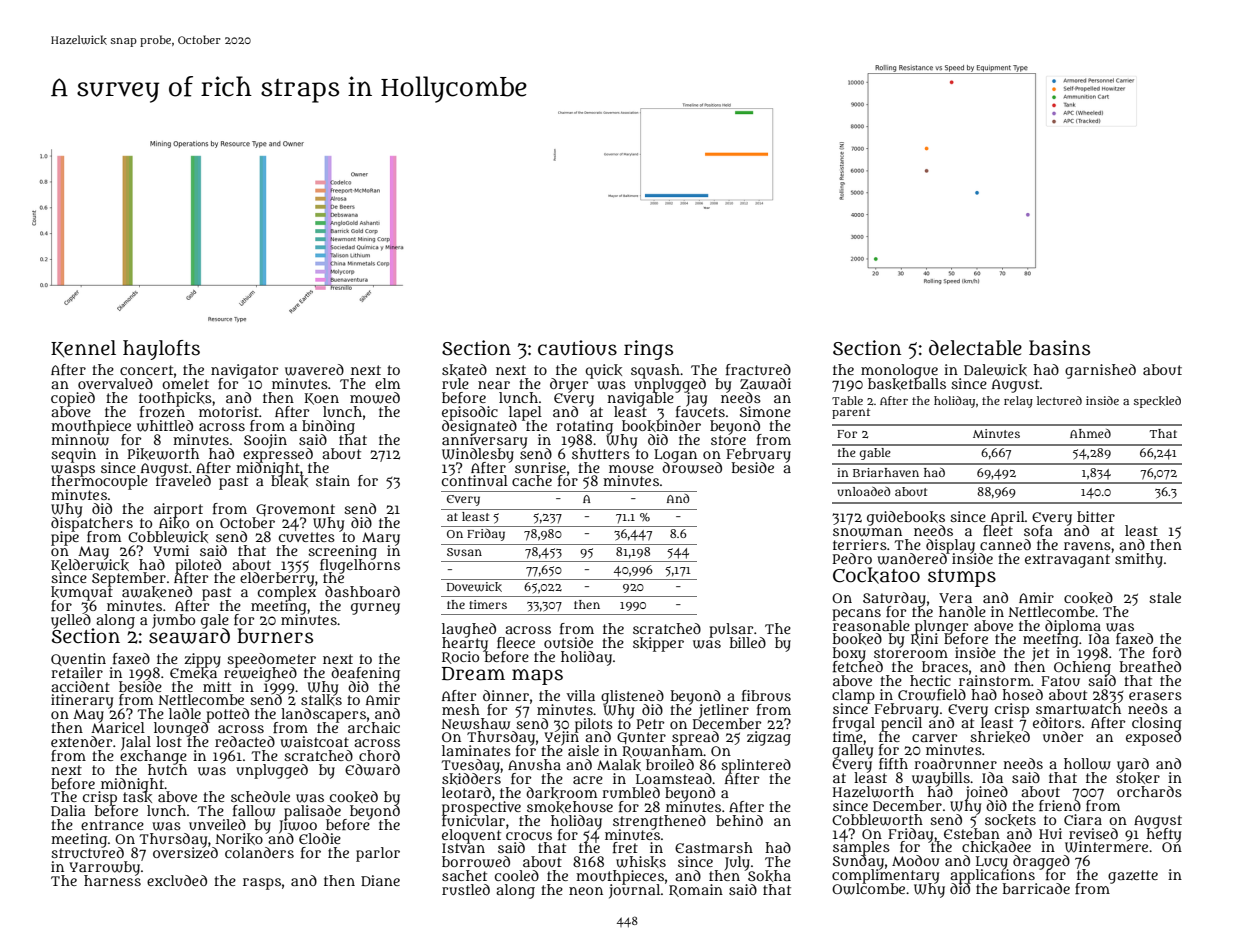  What do you see at coordinates (189, 636) in the screenshot?
I see `seaward` at bounding box center [189, 636].
